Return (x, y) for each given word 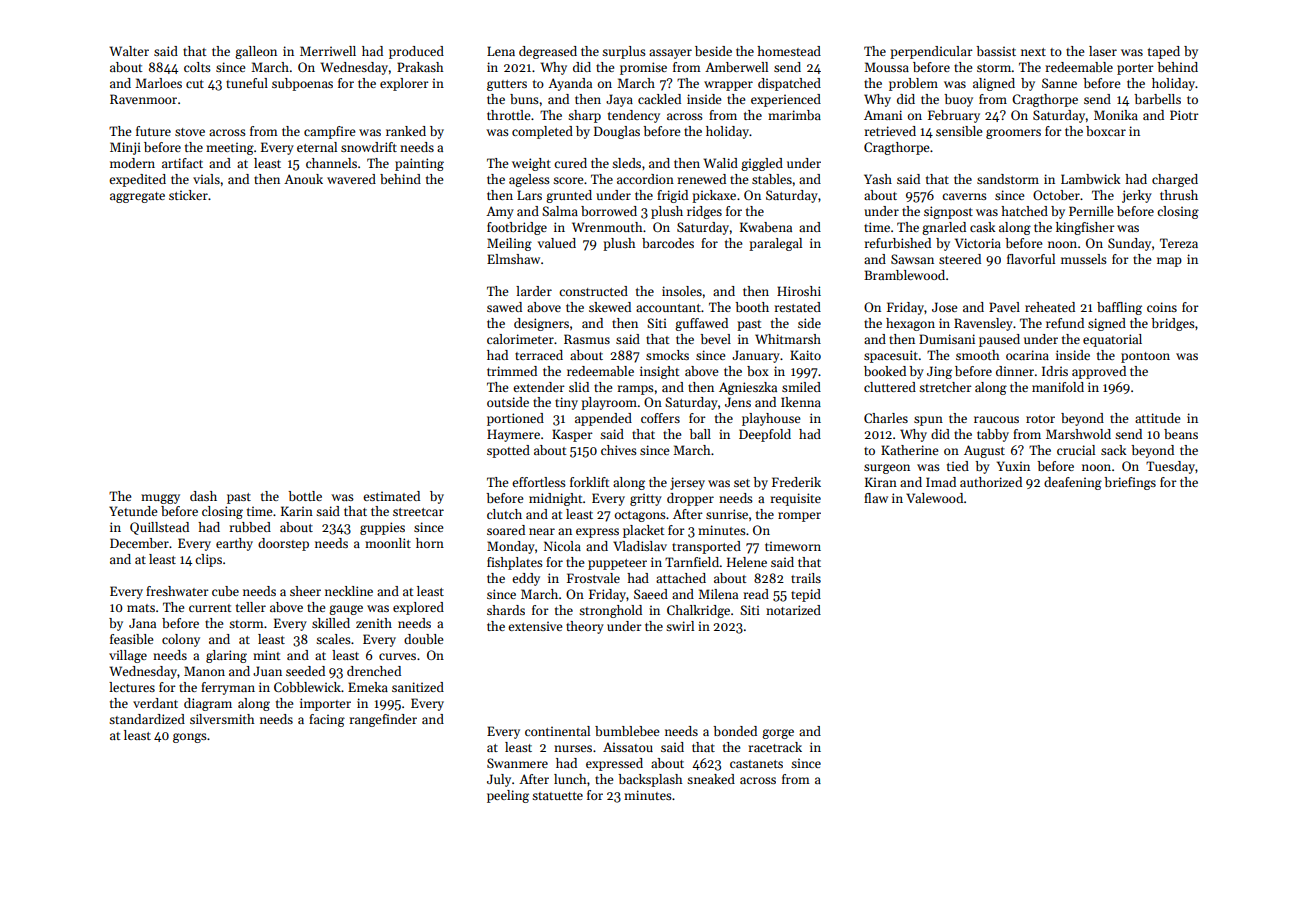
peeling (508, 796)
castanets (756, 764)
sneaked (711, 779)
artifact (182, 163)
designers (541, 324)
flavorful (1031, 259)
